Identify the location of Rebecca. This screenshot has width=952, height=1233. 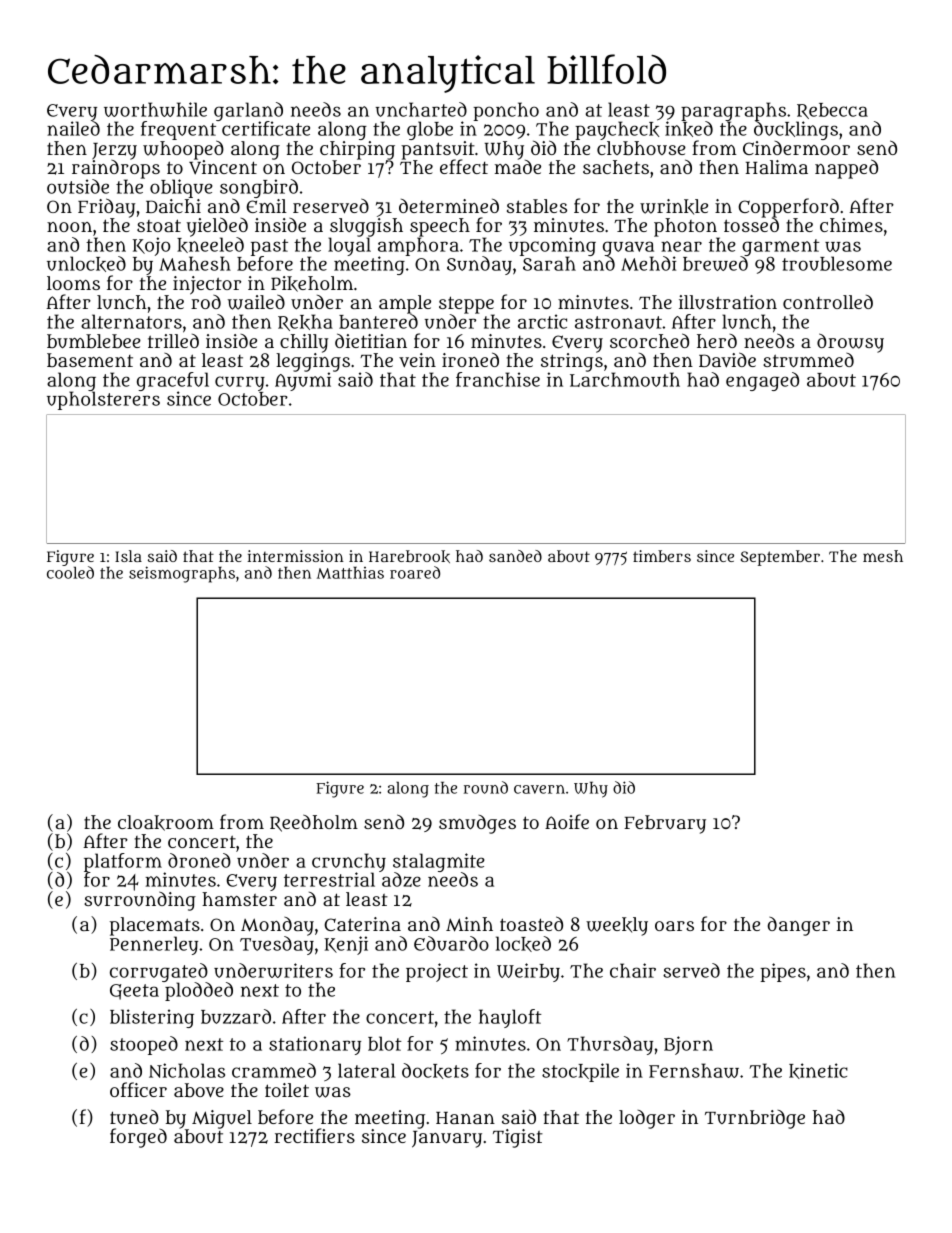
(832, 111).
